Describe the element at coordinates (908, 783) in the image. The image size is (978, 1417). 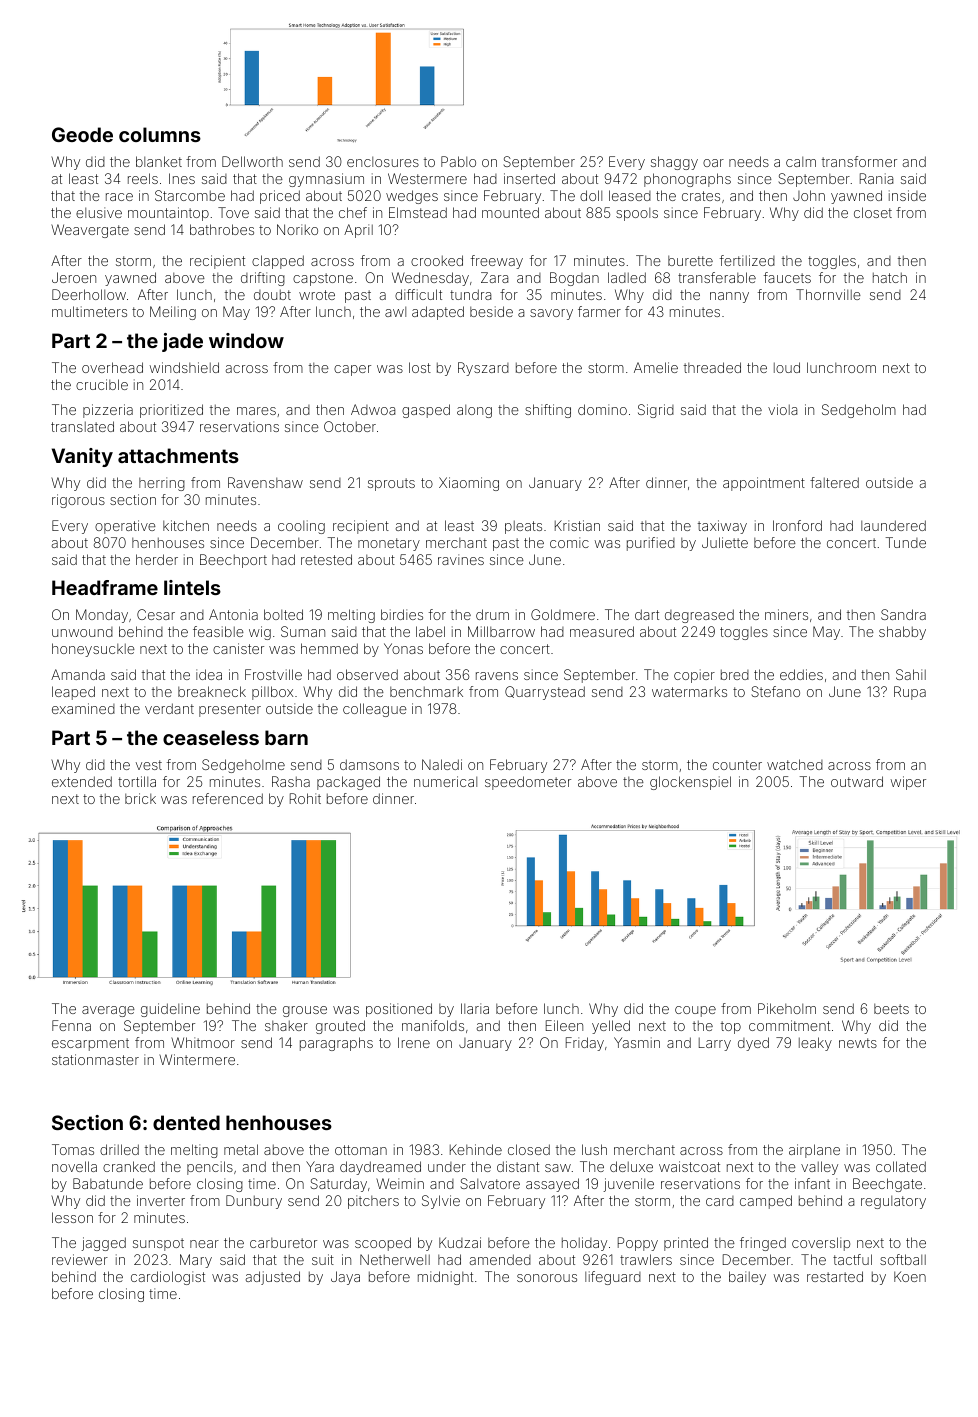
I see `wiper` at that location.
